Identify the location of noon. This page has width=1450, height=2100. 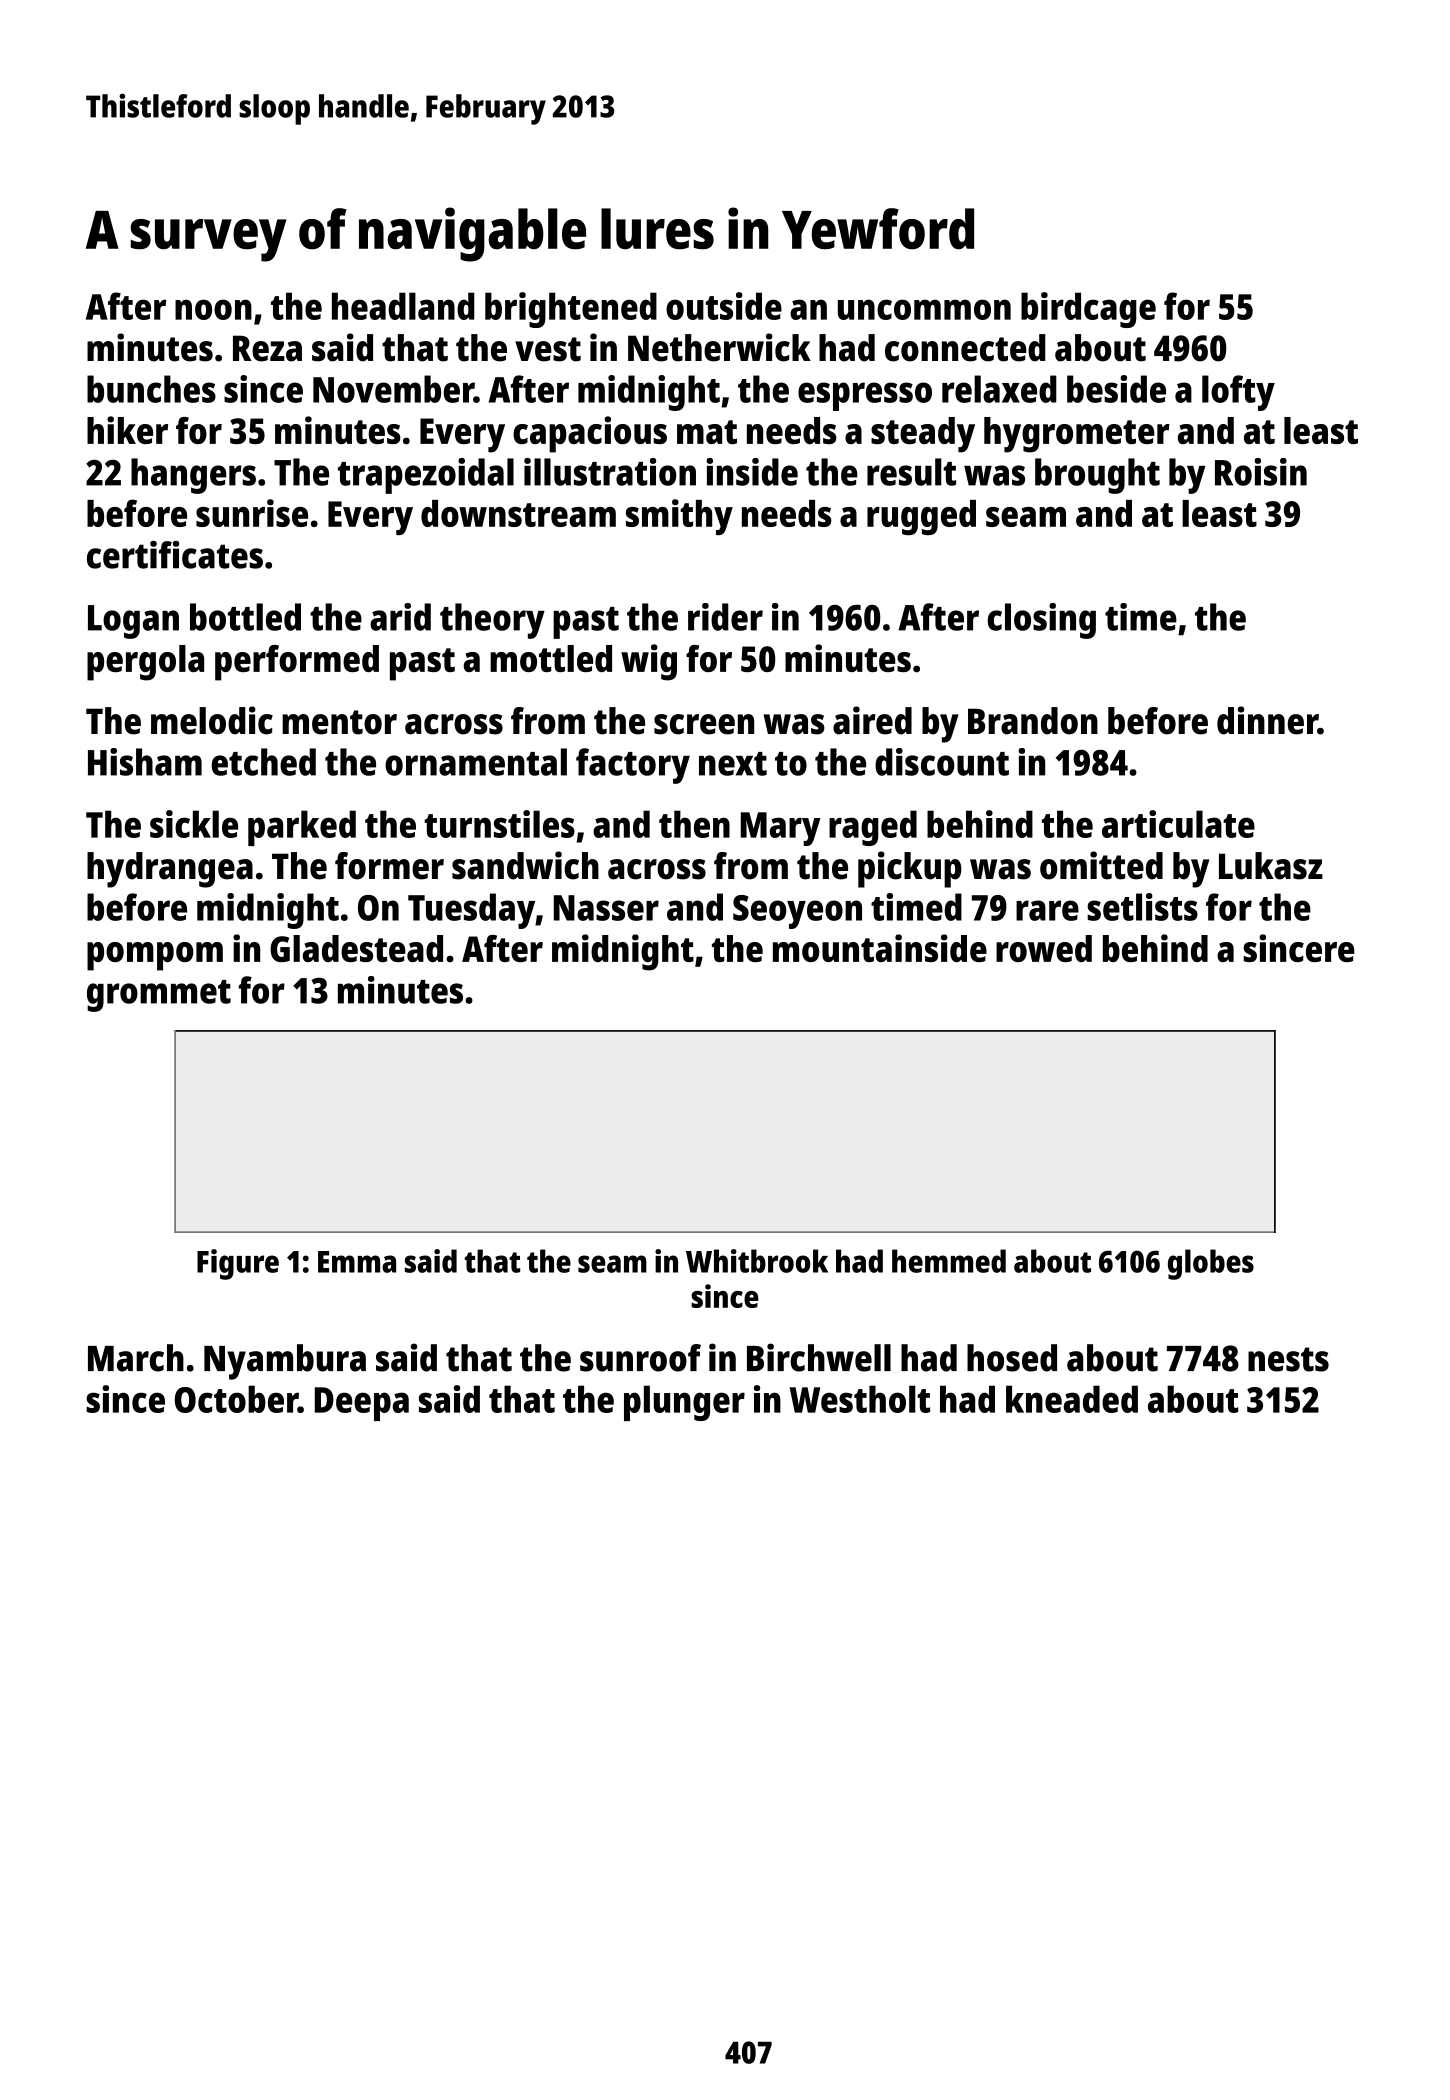
(213, 309).
